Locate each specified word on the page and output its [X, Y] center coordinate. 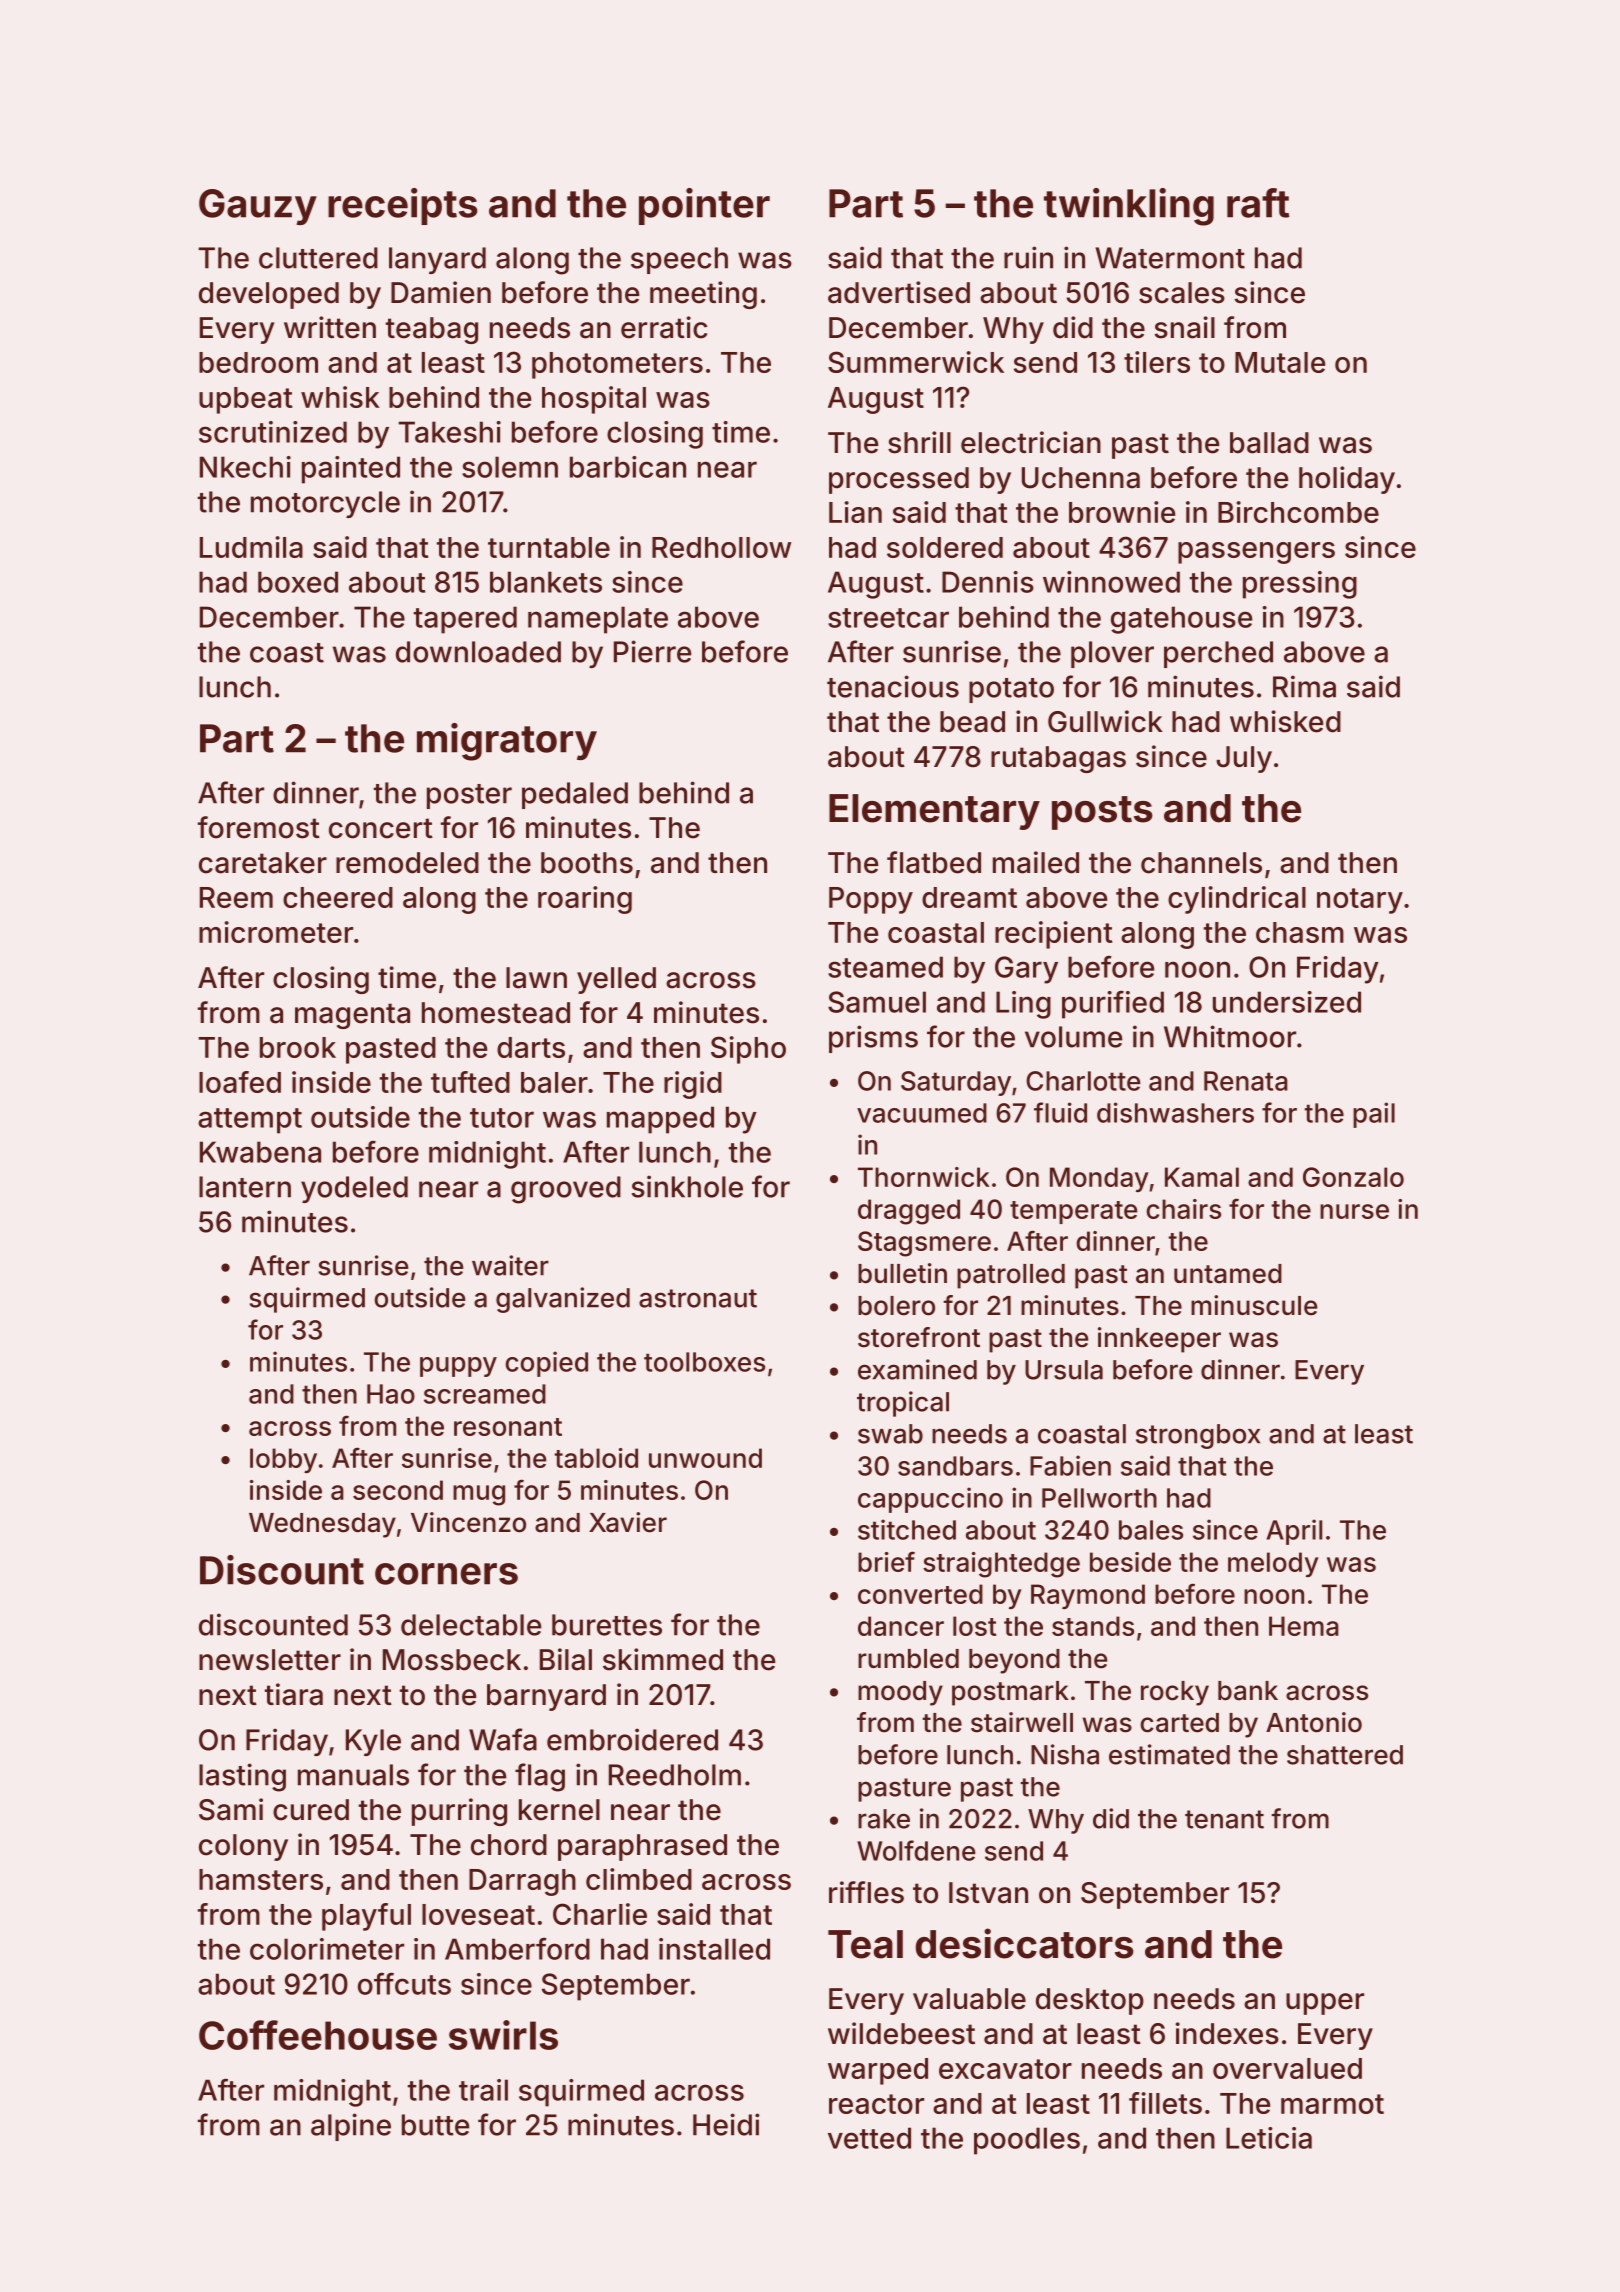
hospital [594, 400]
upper [1325, 2004]
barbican [628, 467]
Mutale [1280, 362]
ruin [1028, 257]
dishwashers [1175, 1112]
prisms [873, 1039]
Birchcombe [1298, 512]
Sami [231, 1809]
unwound [705, 1458]
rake [884, 1819]
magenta [352, 1016]
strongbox [1198, 1436]
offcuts [404, 1983]
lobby [283, 1460]
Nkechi [245, 467]
